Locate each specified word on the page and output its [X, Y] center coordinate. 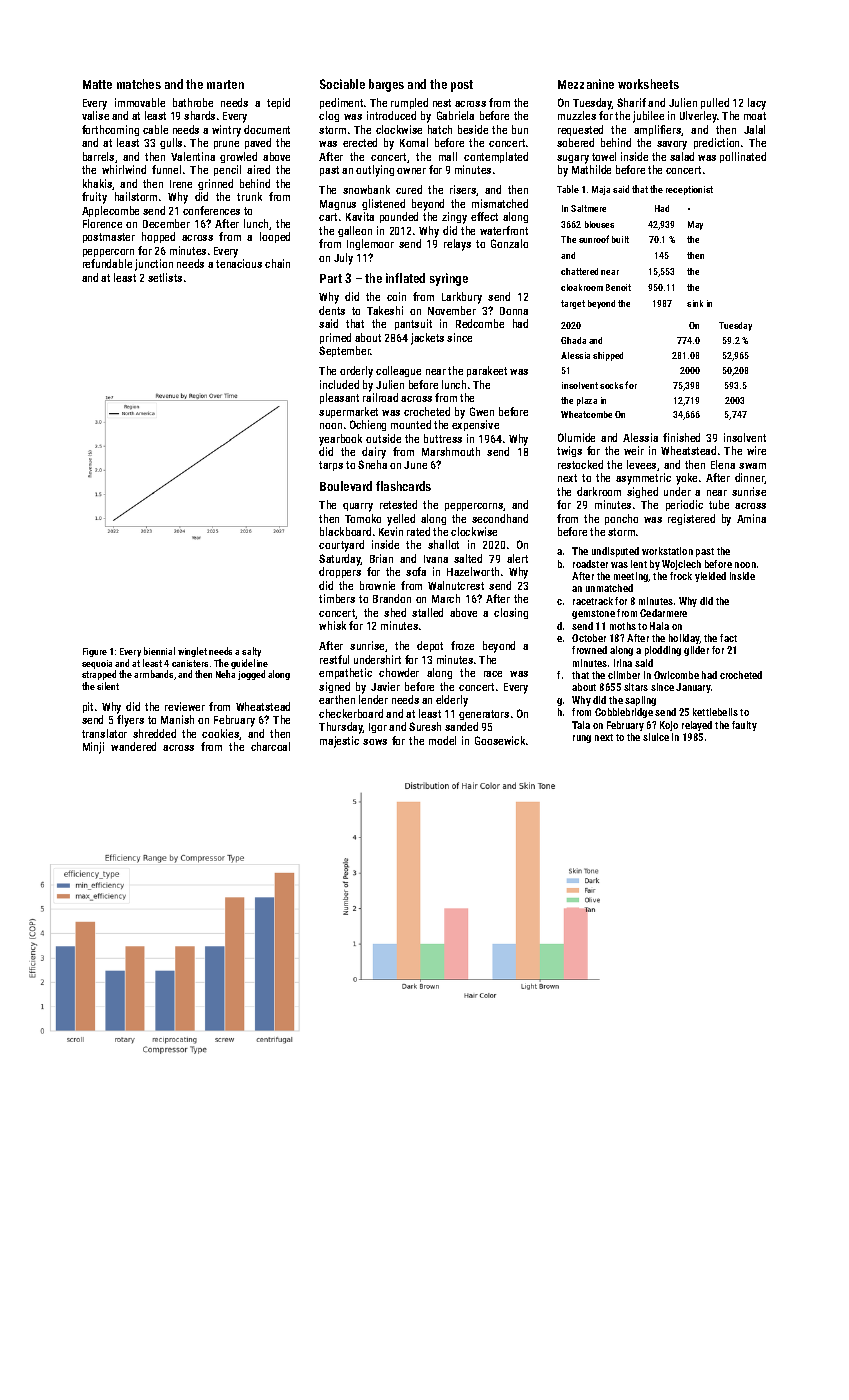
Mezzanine [586, 84]
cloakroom [582, 287]
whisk [332, 625]
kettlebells [715, 712]
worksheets [648, 84]
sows [375, 742]
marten [225, 84]
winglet [192, 652]
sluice [656, 737]
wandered [133, 746]
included [339, 384]
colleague [398, 371]
